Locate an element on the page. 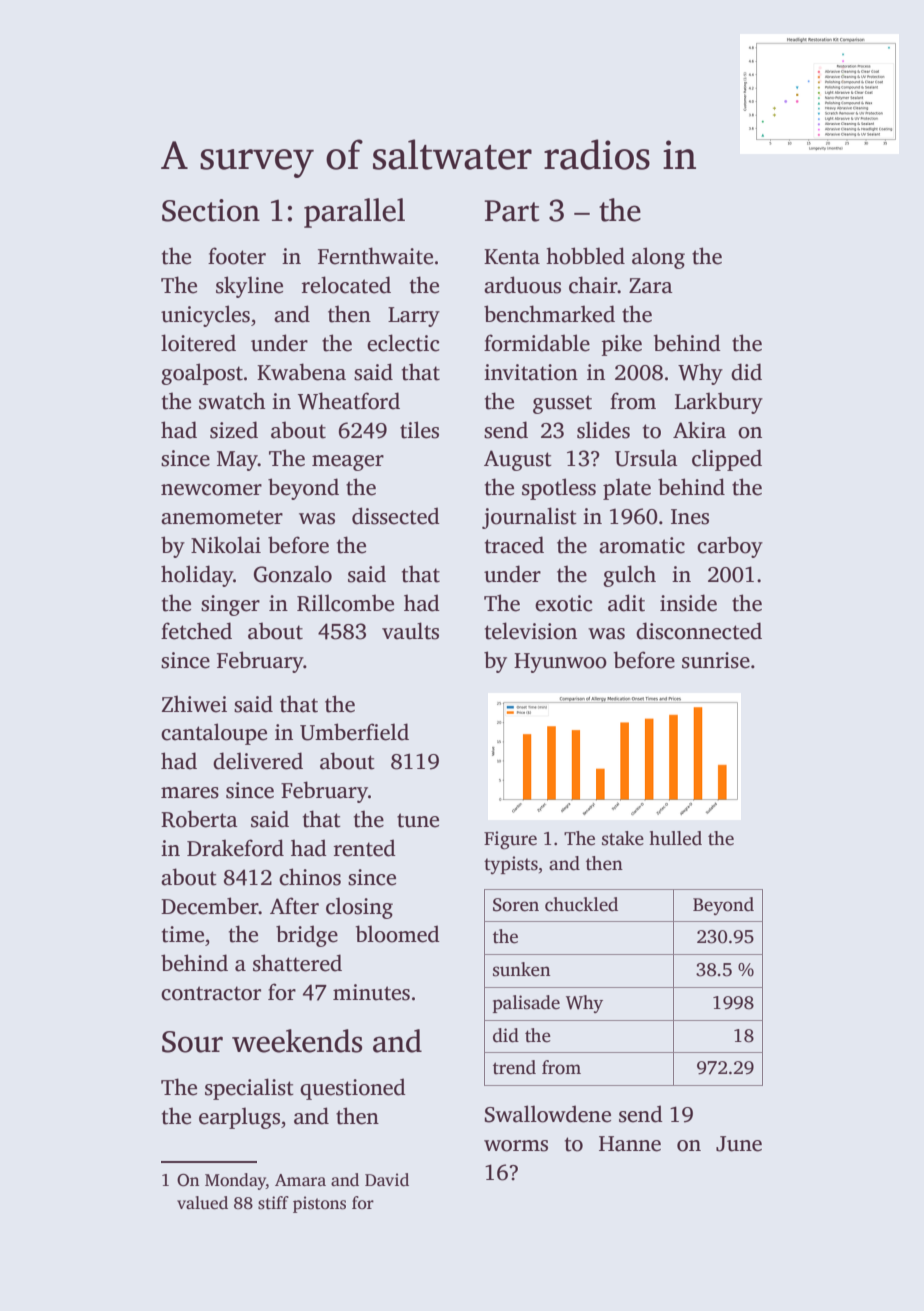 Image resolution: width=924 pixels, height=1311 pixels. hulled is located at coordinates (675, 838).
